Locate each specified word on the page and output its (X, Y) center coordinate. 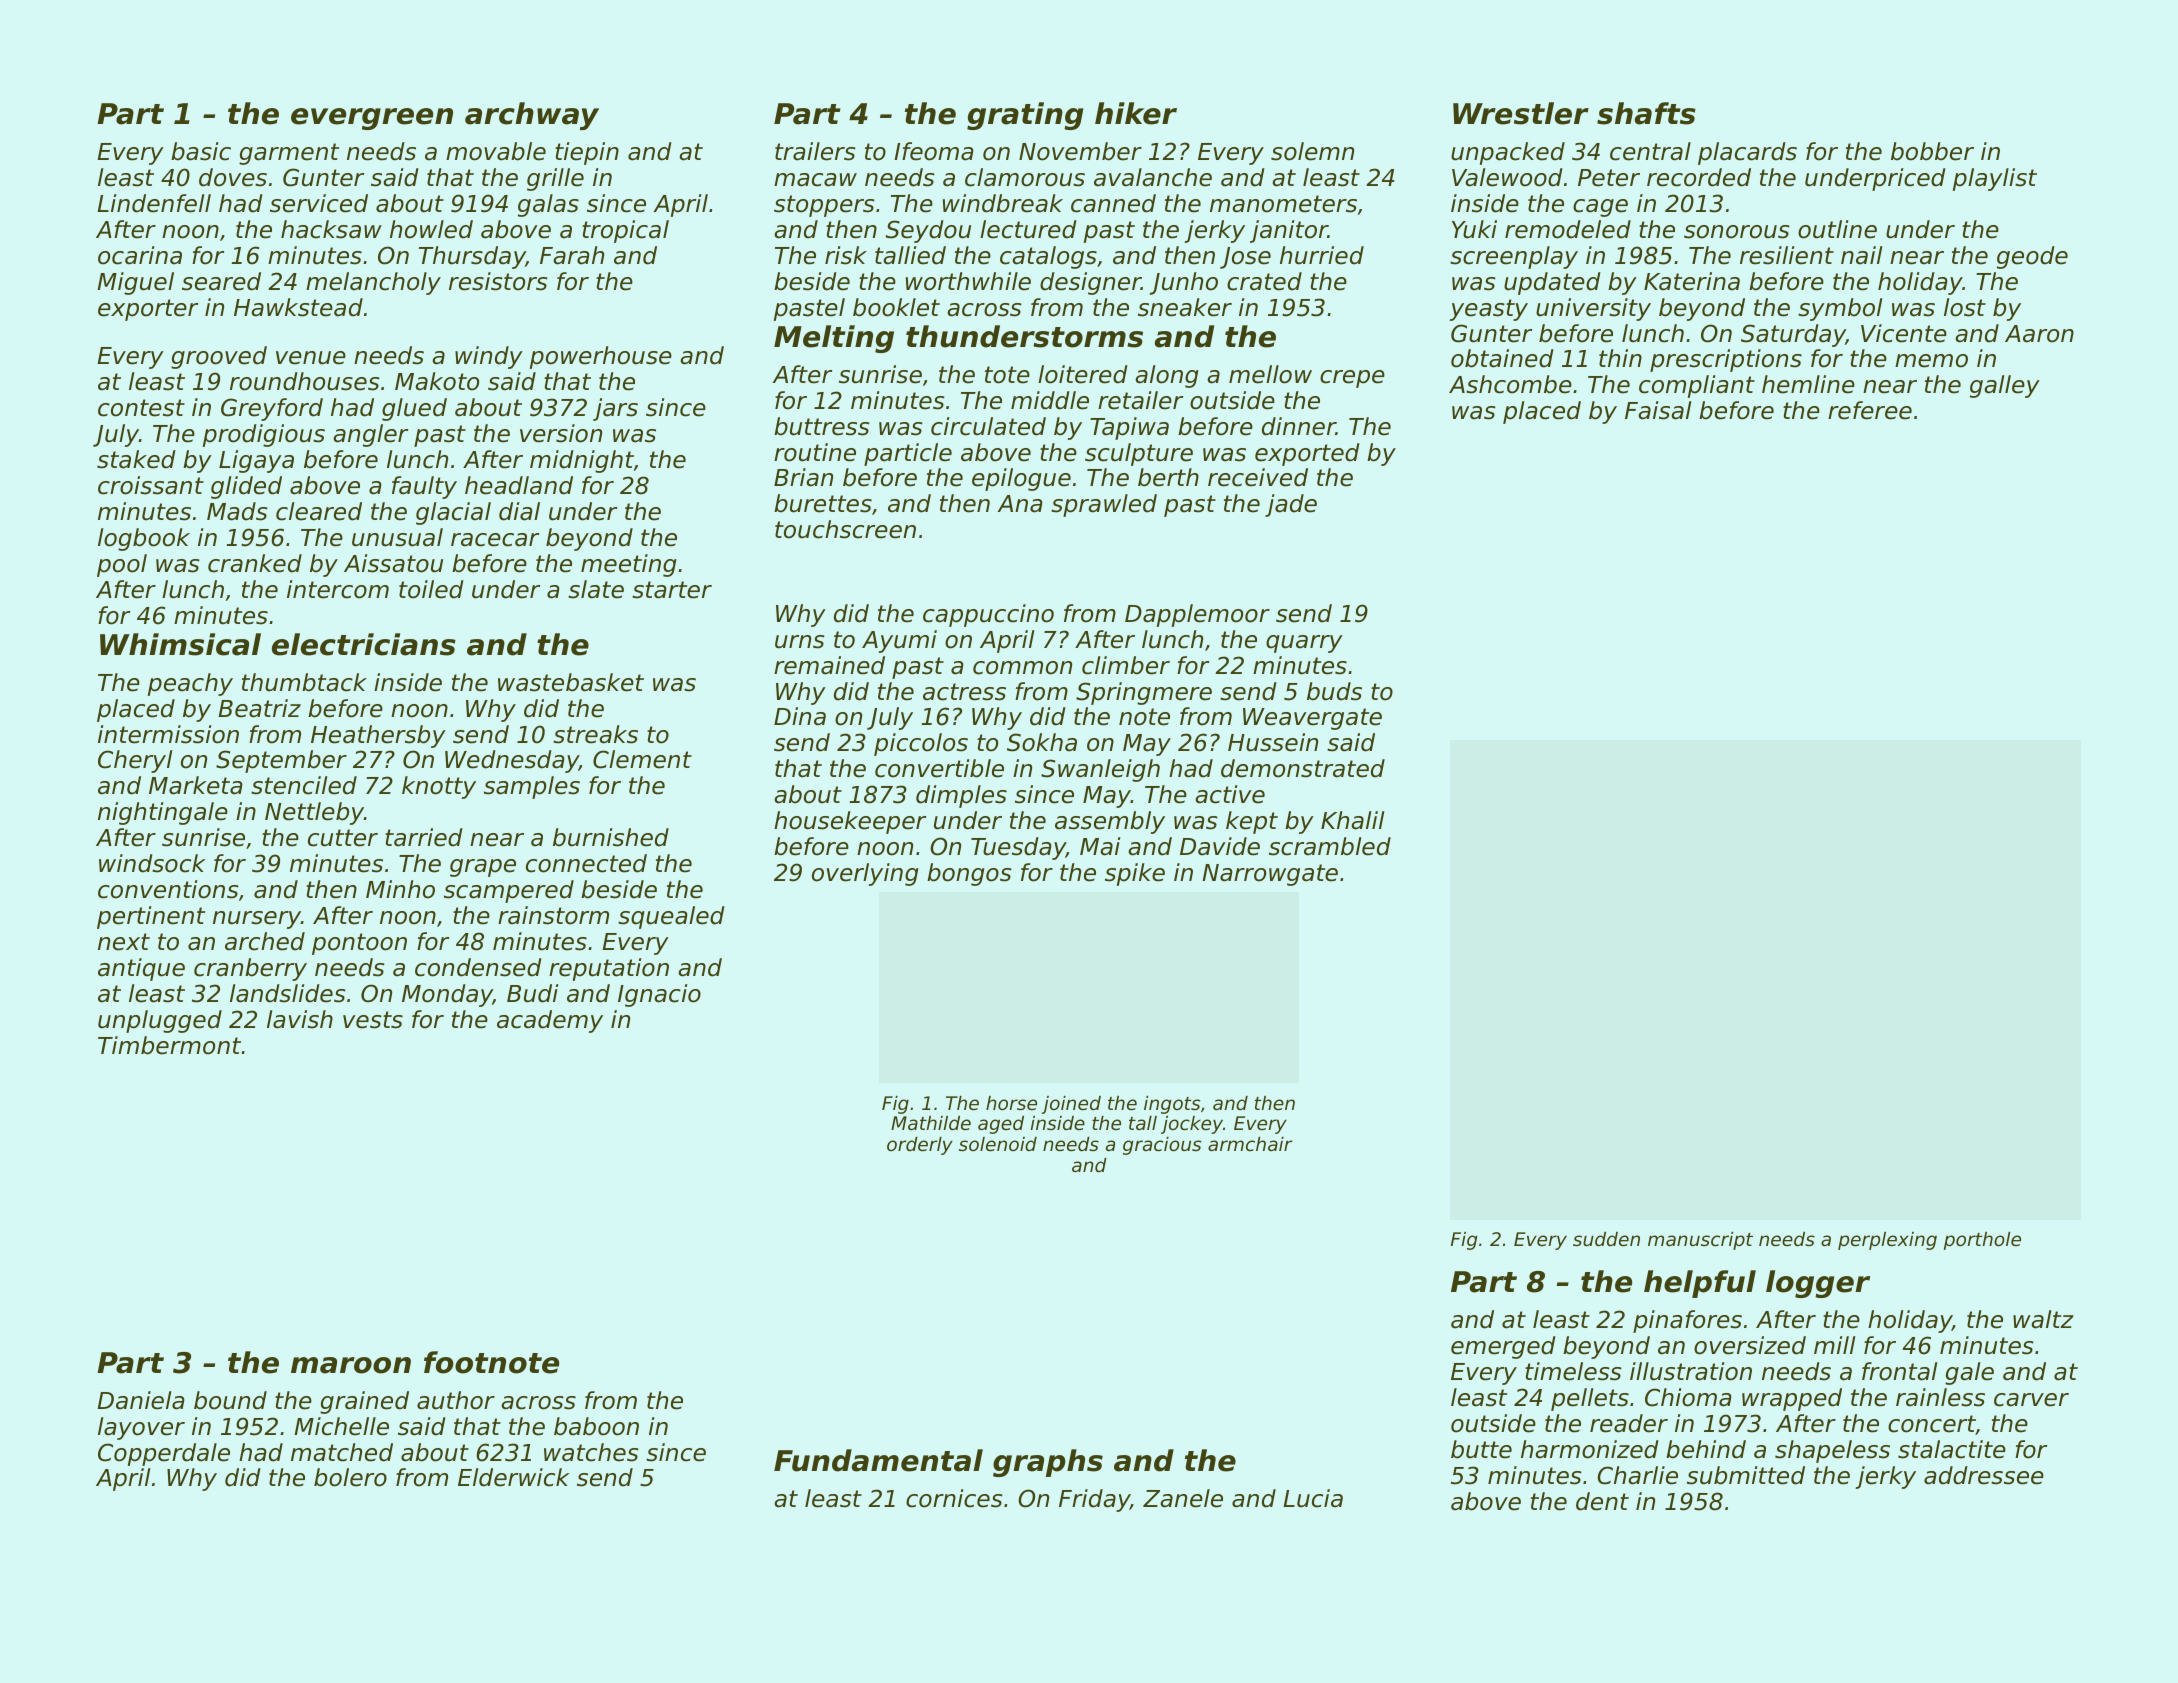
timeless (1573, 1371)
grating (1025, 116)
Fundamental (878, 1460)
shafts (1646, 113)
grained (364, 1402)
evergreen (372, 119)
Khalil (1352, 820)
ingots (1172, 1105)
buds (1334, 691)
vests (373, 1020)
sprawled (1104, 505)
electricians (364, 644)
